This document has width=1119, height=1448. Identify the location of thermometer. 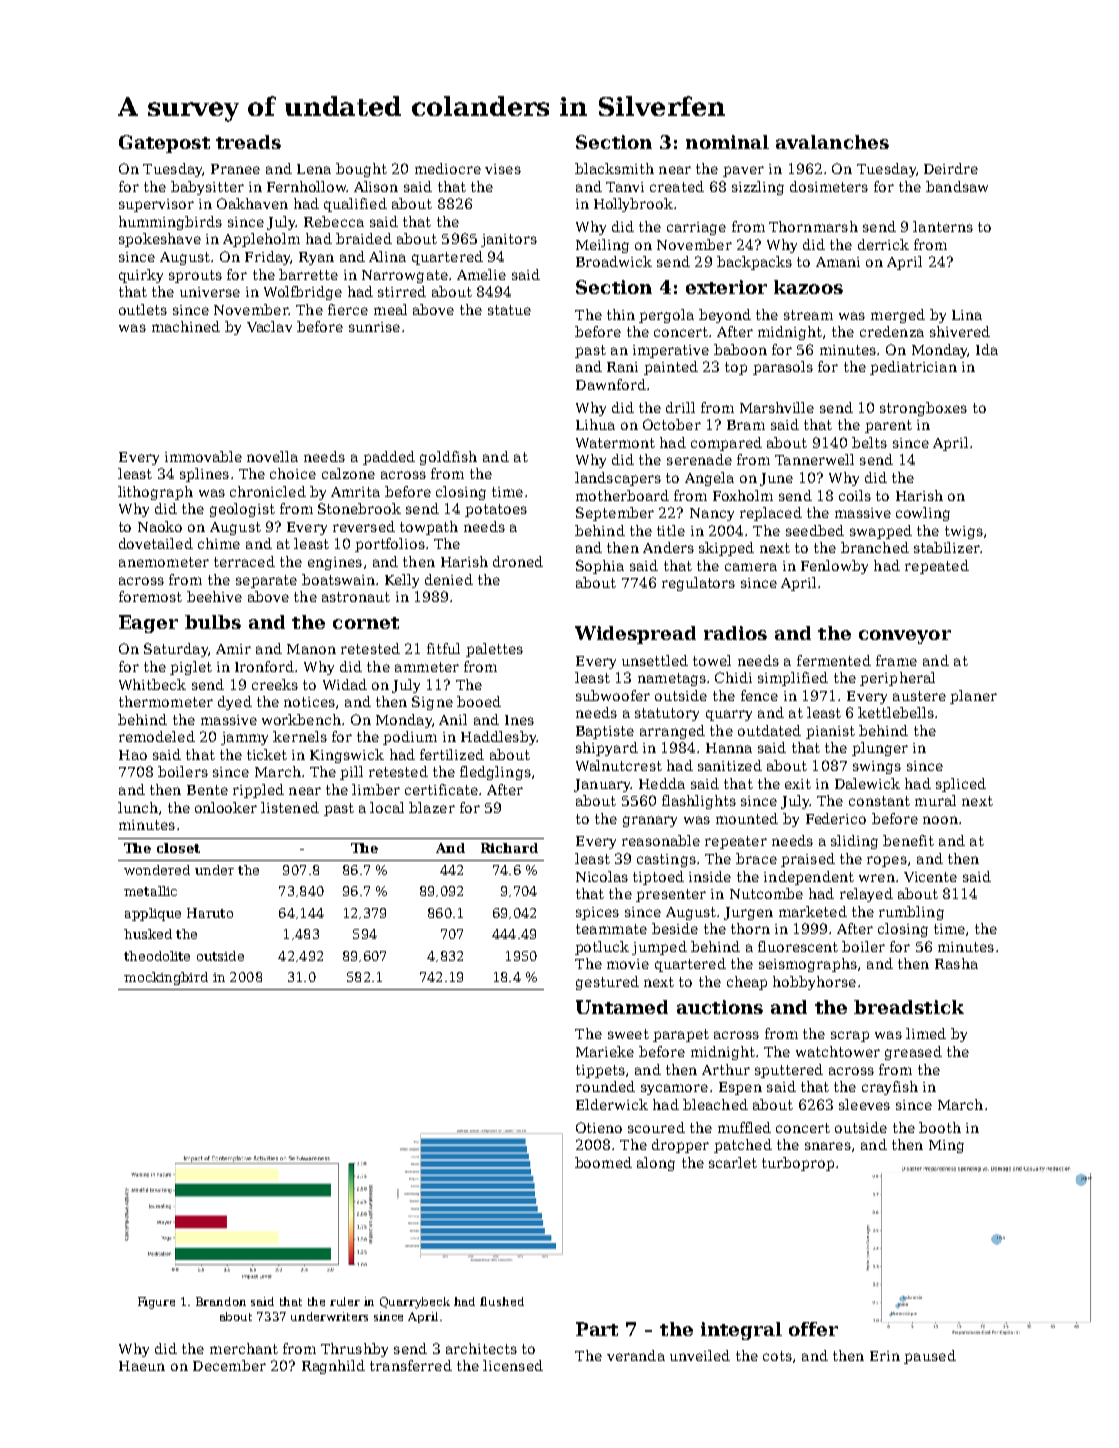
(166, 701).
